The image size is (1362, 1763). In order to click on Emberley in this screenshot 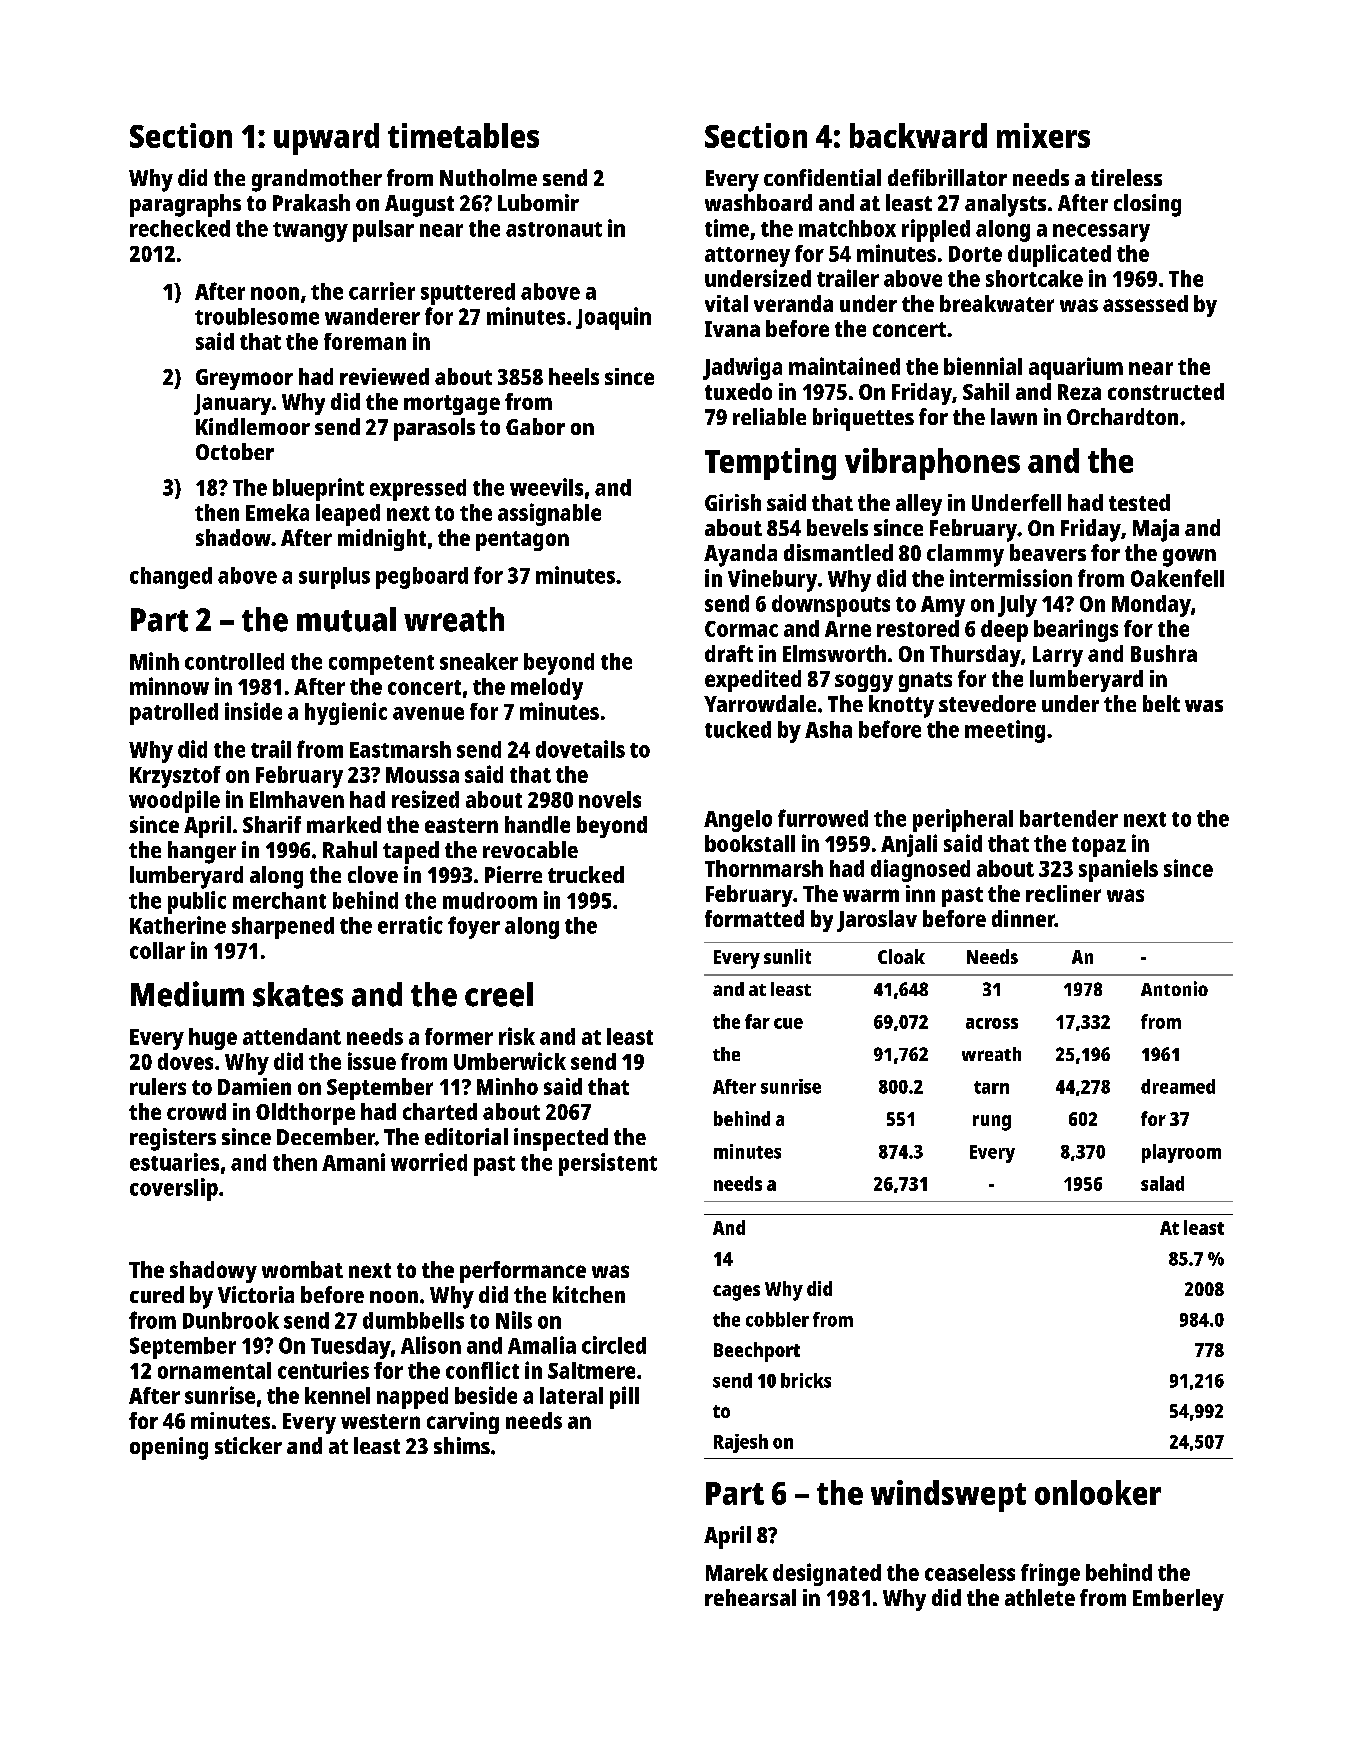, I will do `click(1178, 1600)`.
